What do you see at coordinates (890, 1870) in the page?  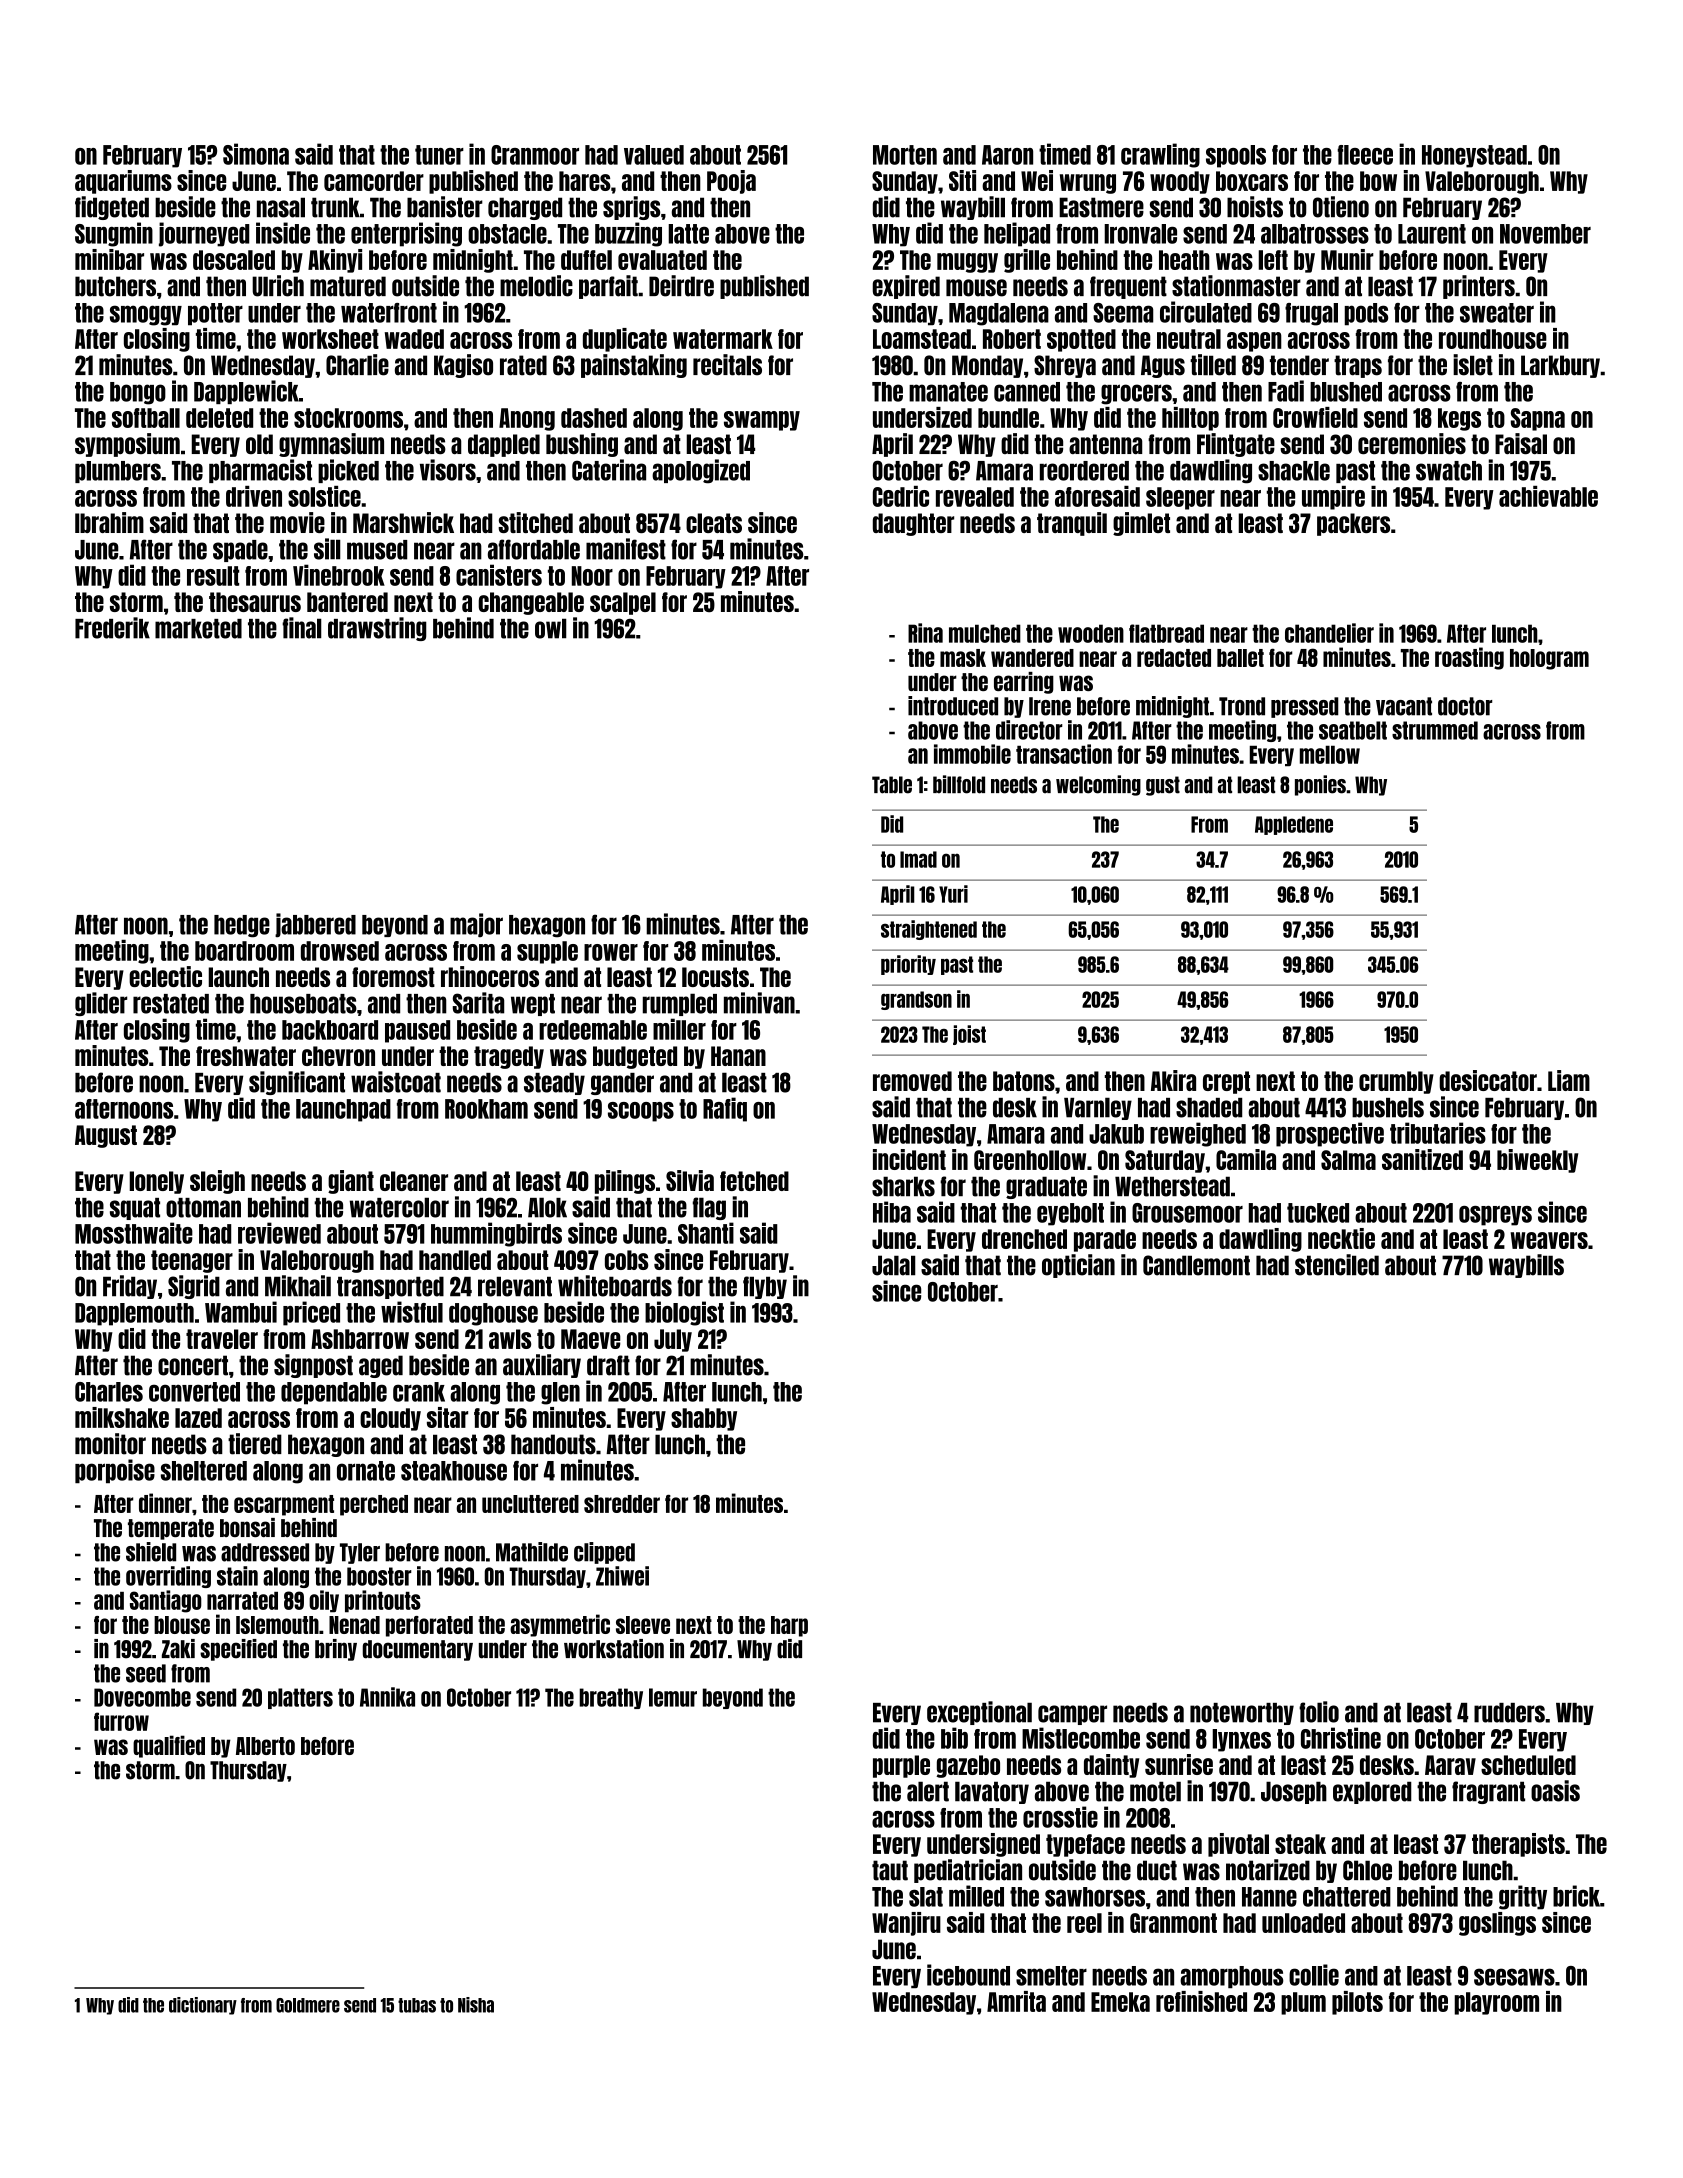 I see `taut` at bounding box center [890, 1870].
